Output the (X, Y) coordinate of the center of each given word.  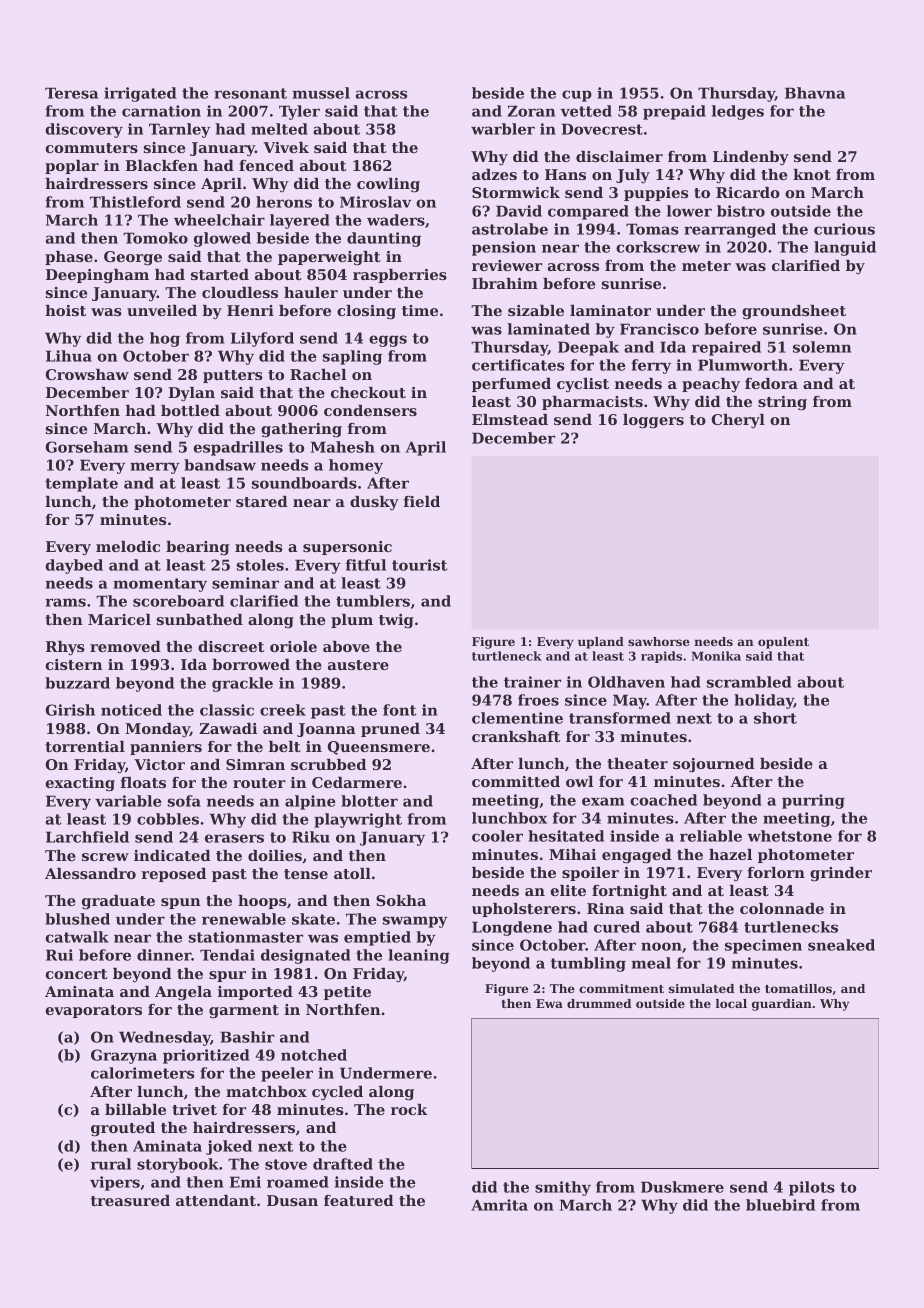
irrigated (140, 94)
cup (577, 96)
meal (651, 963)
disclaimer (619, 156)
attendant (216, 1200)
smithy (563, 1188)
